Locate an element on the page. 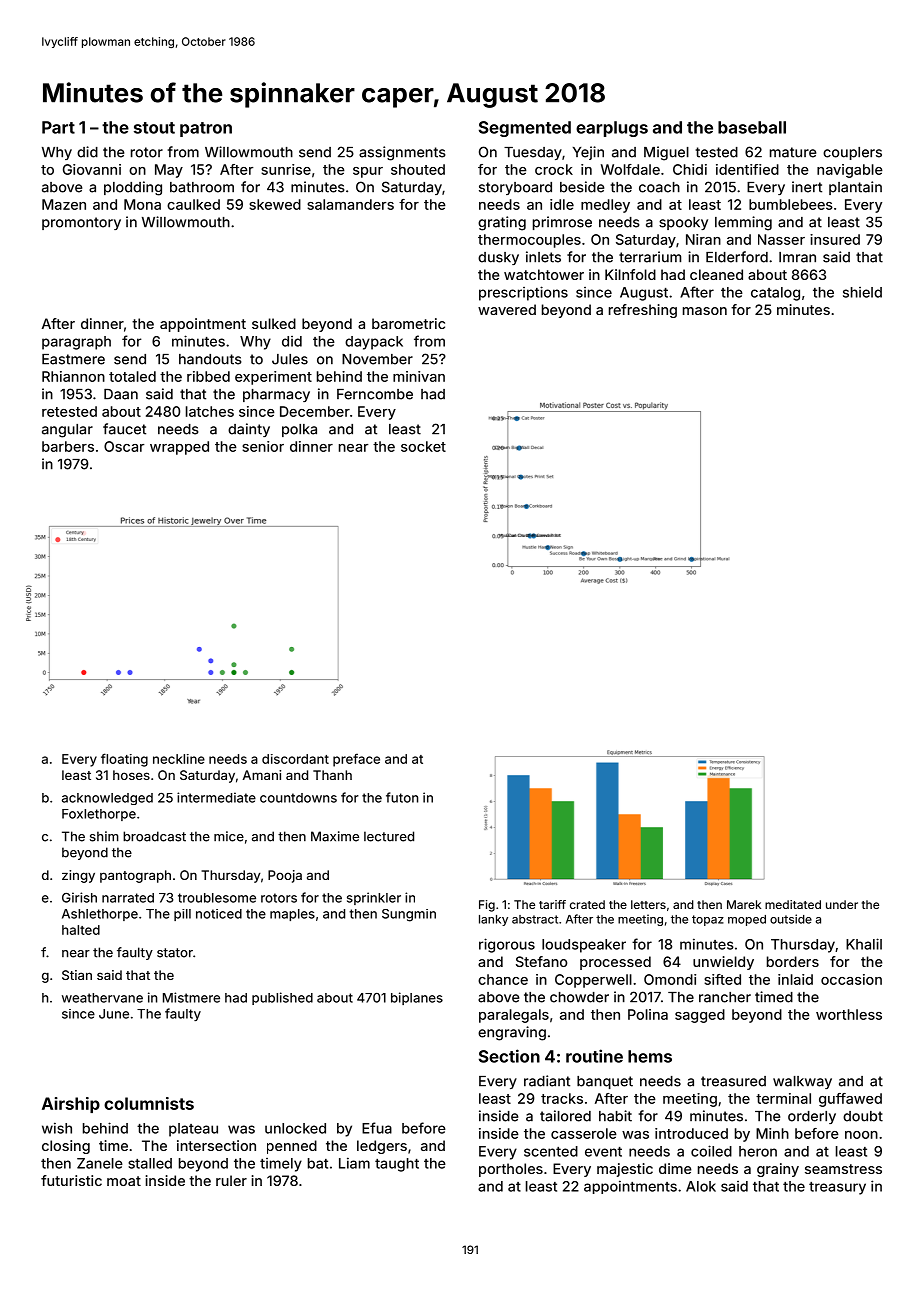 This image has width=924, height=1308. Part is located at coordinates (58, 127).
